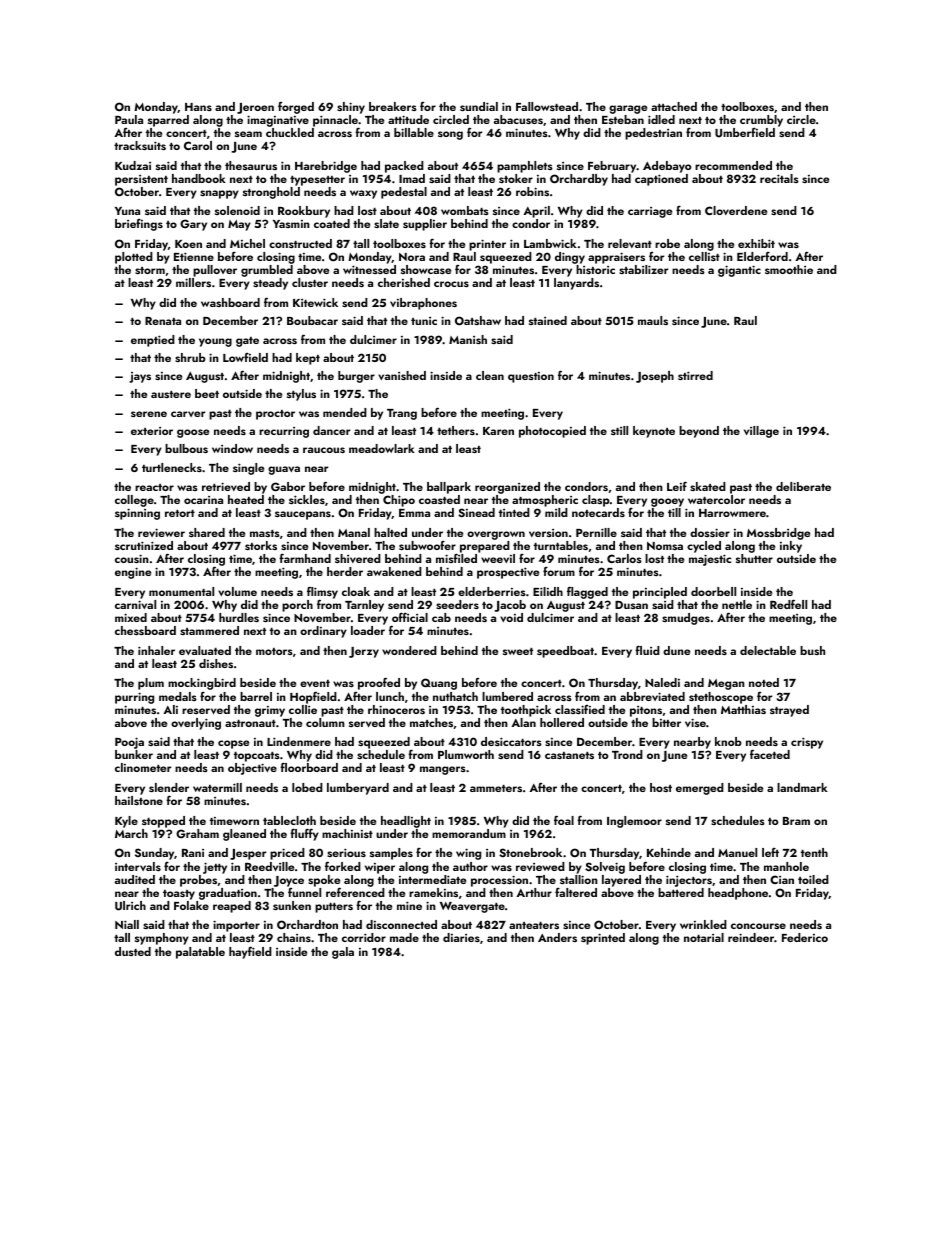 This document has height=1233, width=952. Describe the element at coordinates (695, 722) in the document. I see `vise` at that location.
